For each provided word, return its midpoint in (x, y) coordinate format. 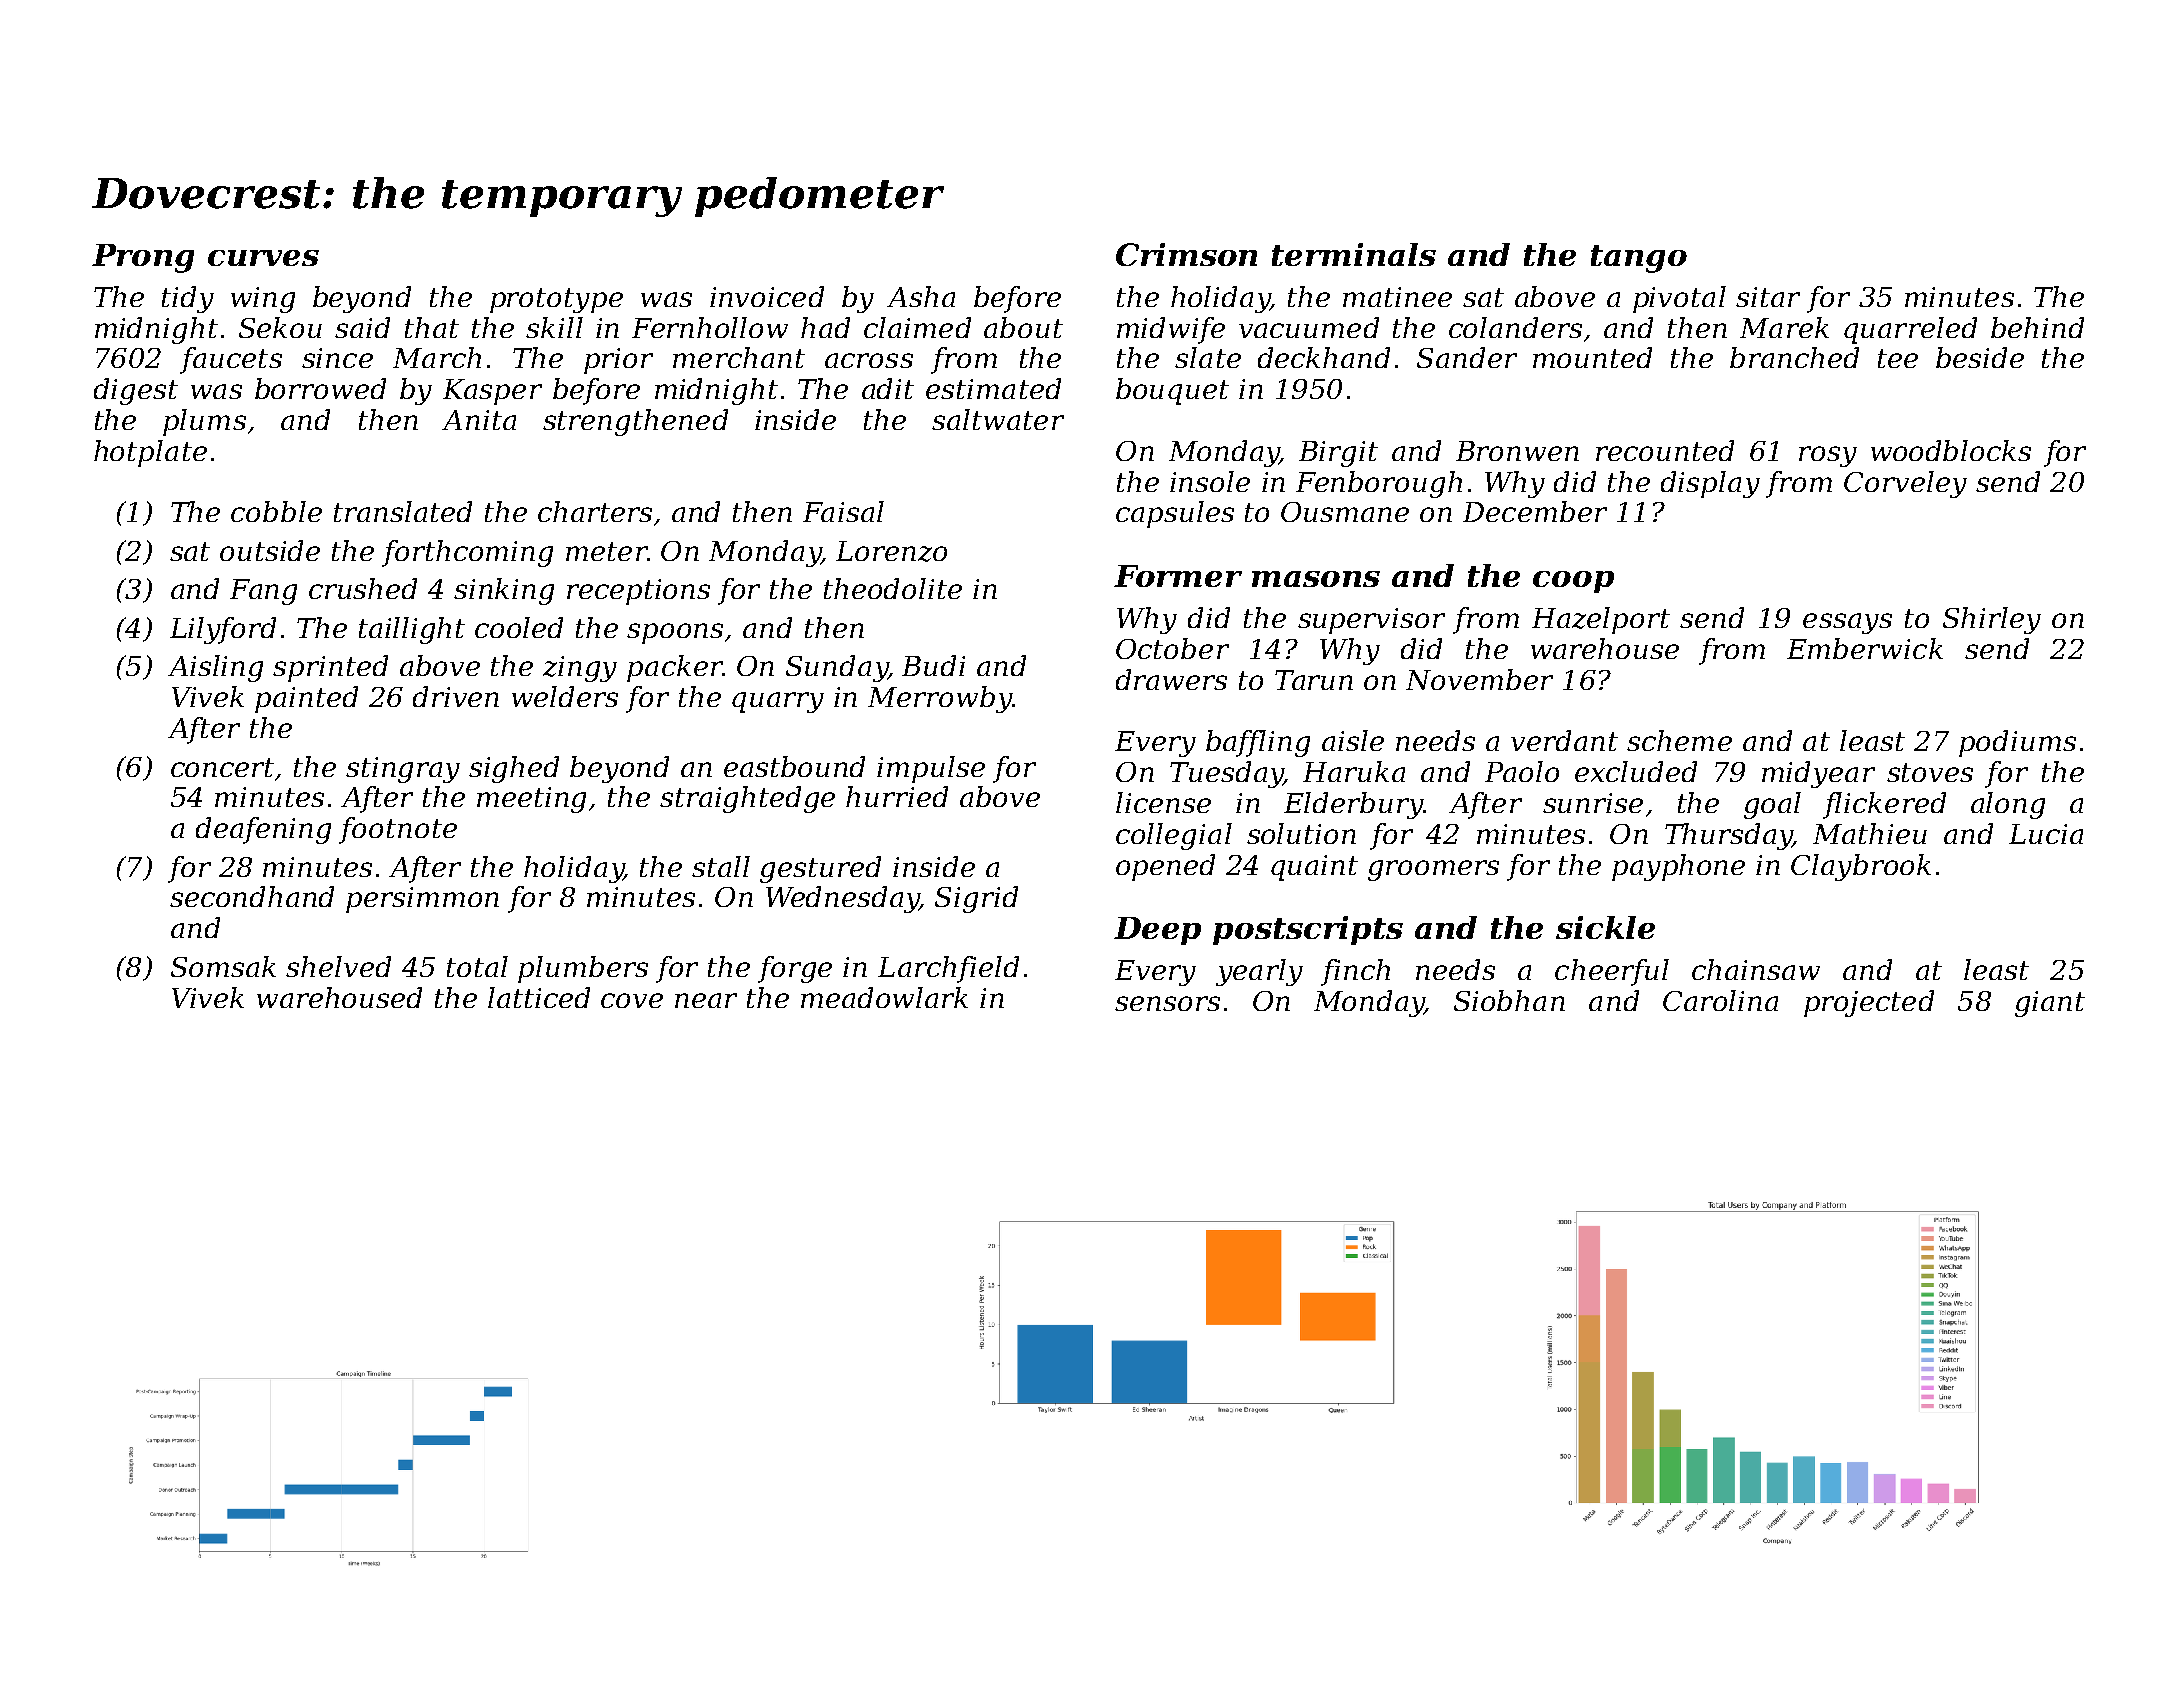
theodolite (893, 588)
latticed (539, 997)
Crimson (1186, 254)
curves (263, 258)
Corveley (1905, 484)
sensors (1167, 1003)
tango (1639, 259)
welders (565, 696)
